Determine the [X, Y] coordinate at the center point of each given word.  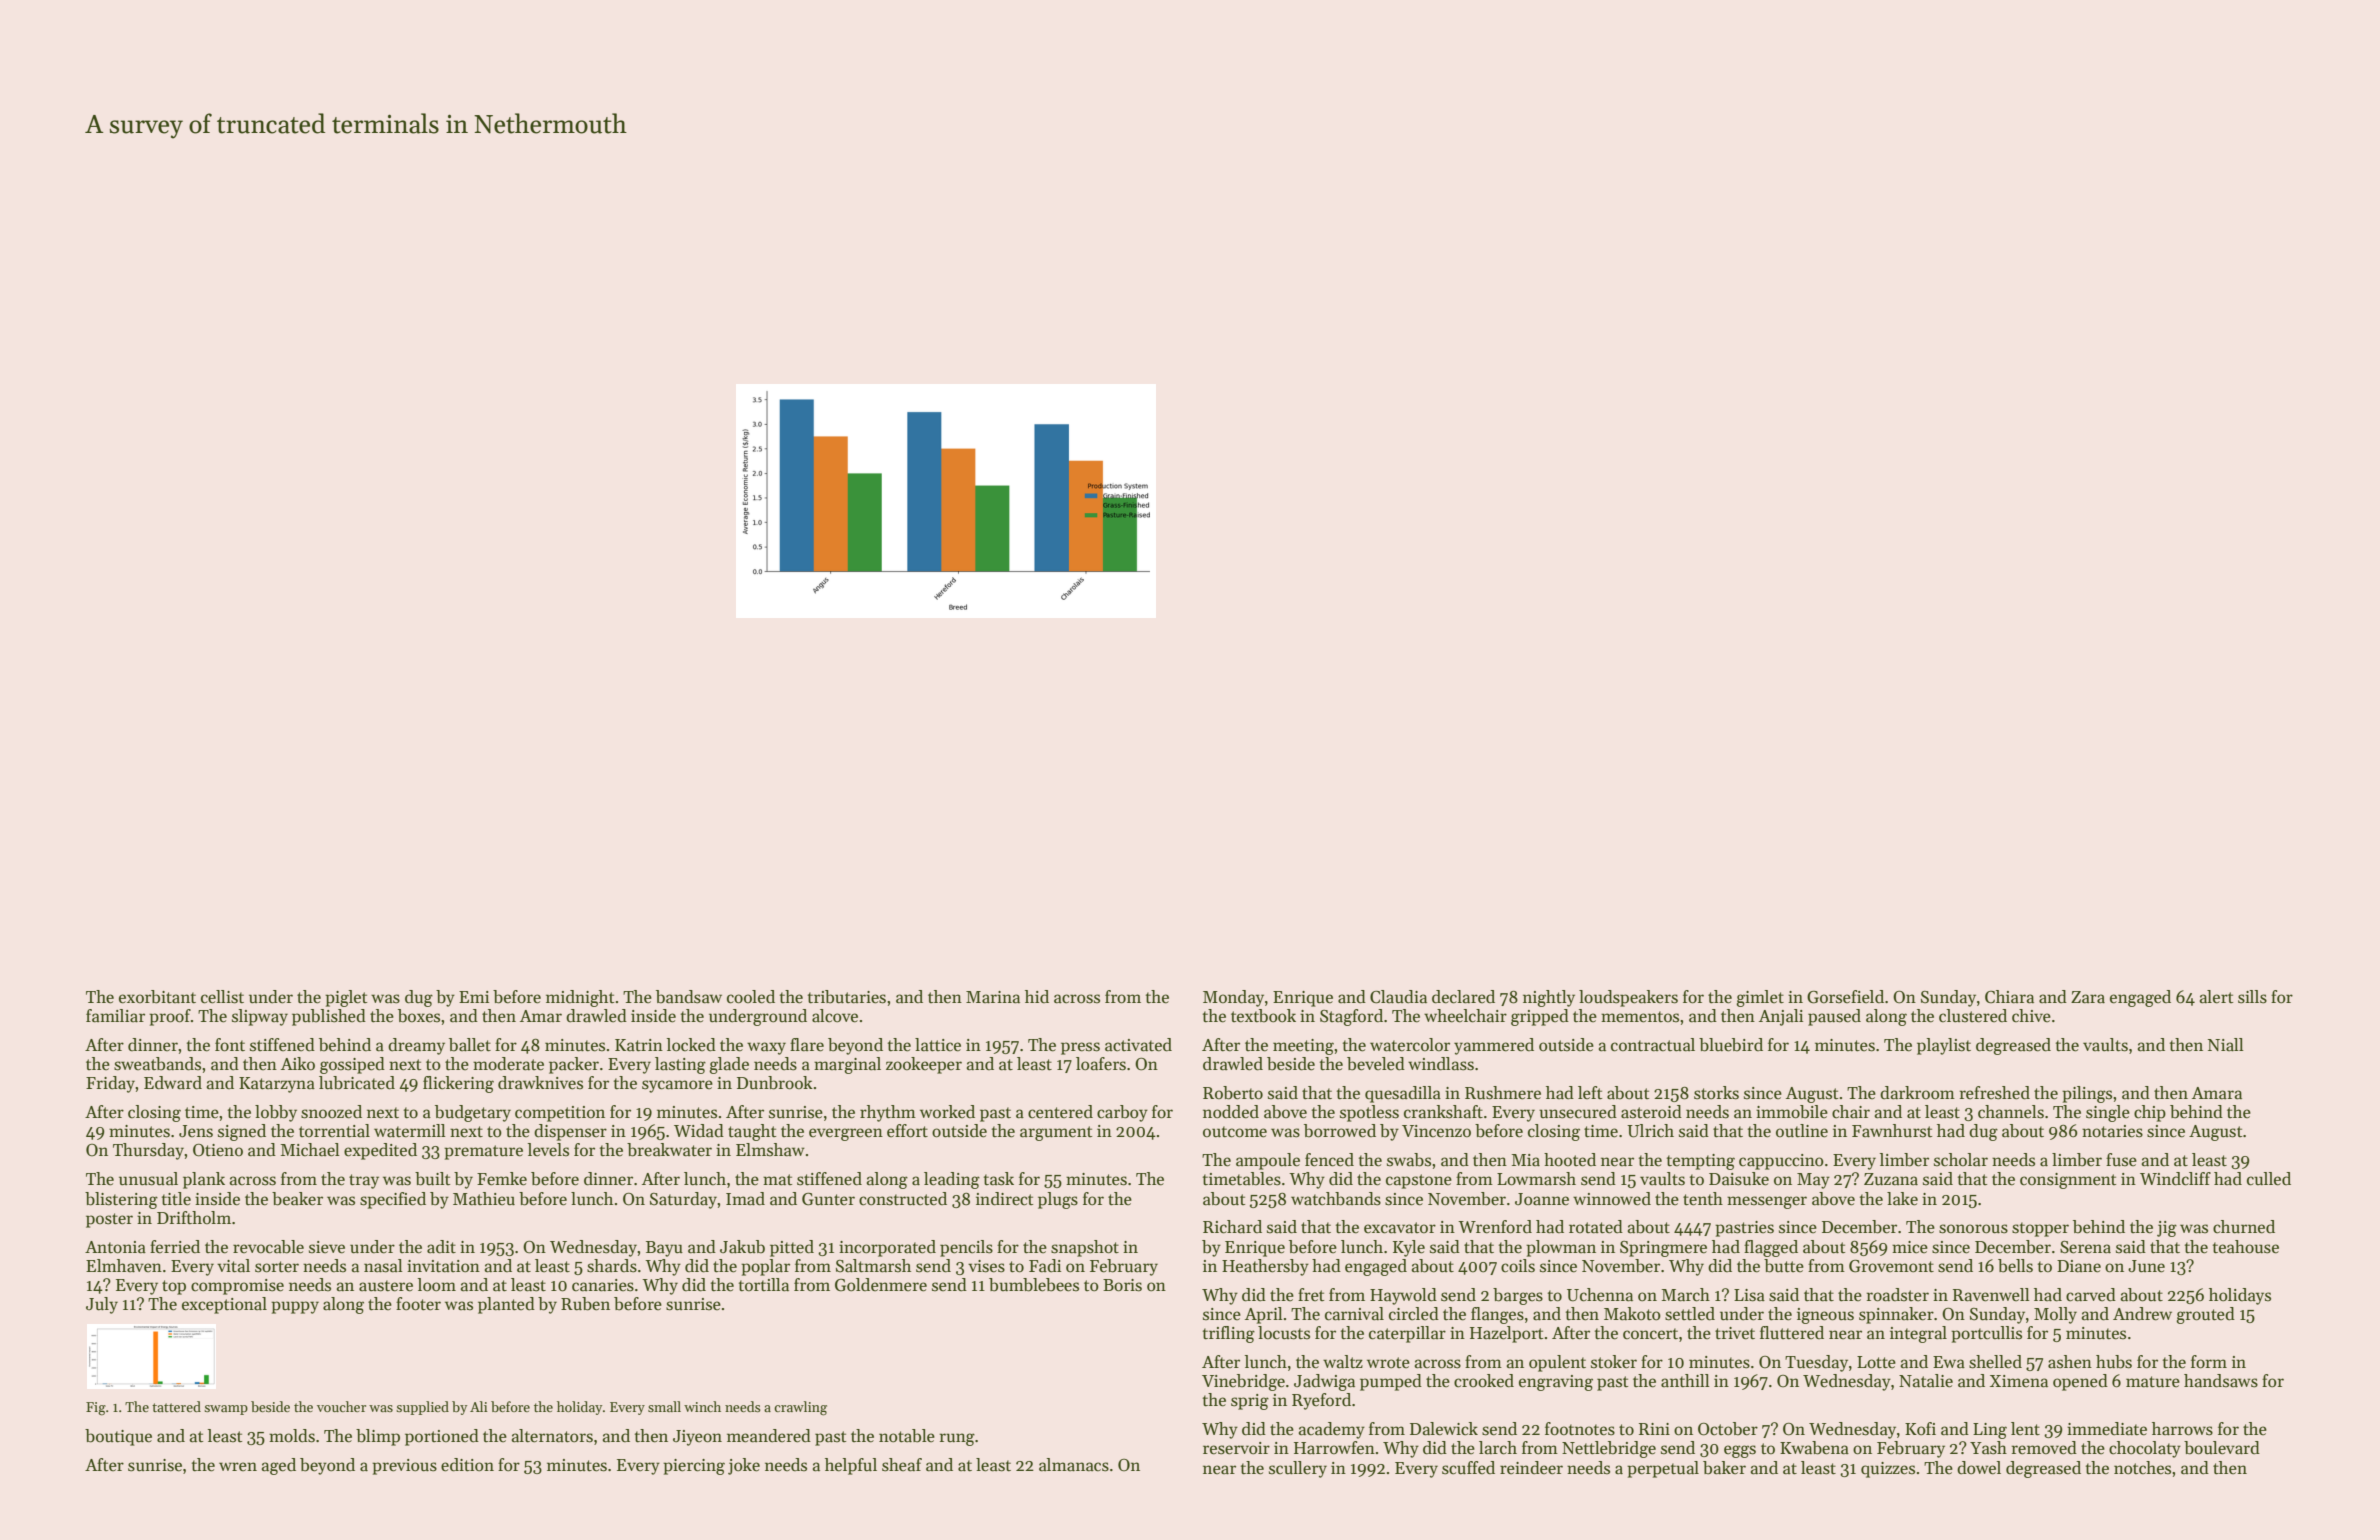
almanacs [1074, 1465]
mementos [1640, 1017]
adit [441, 1247]
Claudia [1398, 997]
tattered [176, 1406]
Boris [1122, 1285]
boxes [419, 1016]
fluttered [1792, 1333]
